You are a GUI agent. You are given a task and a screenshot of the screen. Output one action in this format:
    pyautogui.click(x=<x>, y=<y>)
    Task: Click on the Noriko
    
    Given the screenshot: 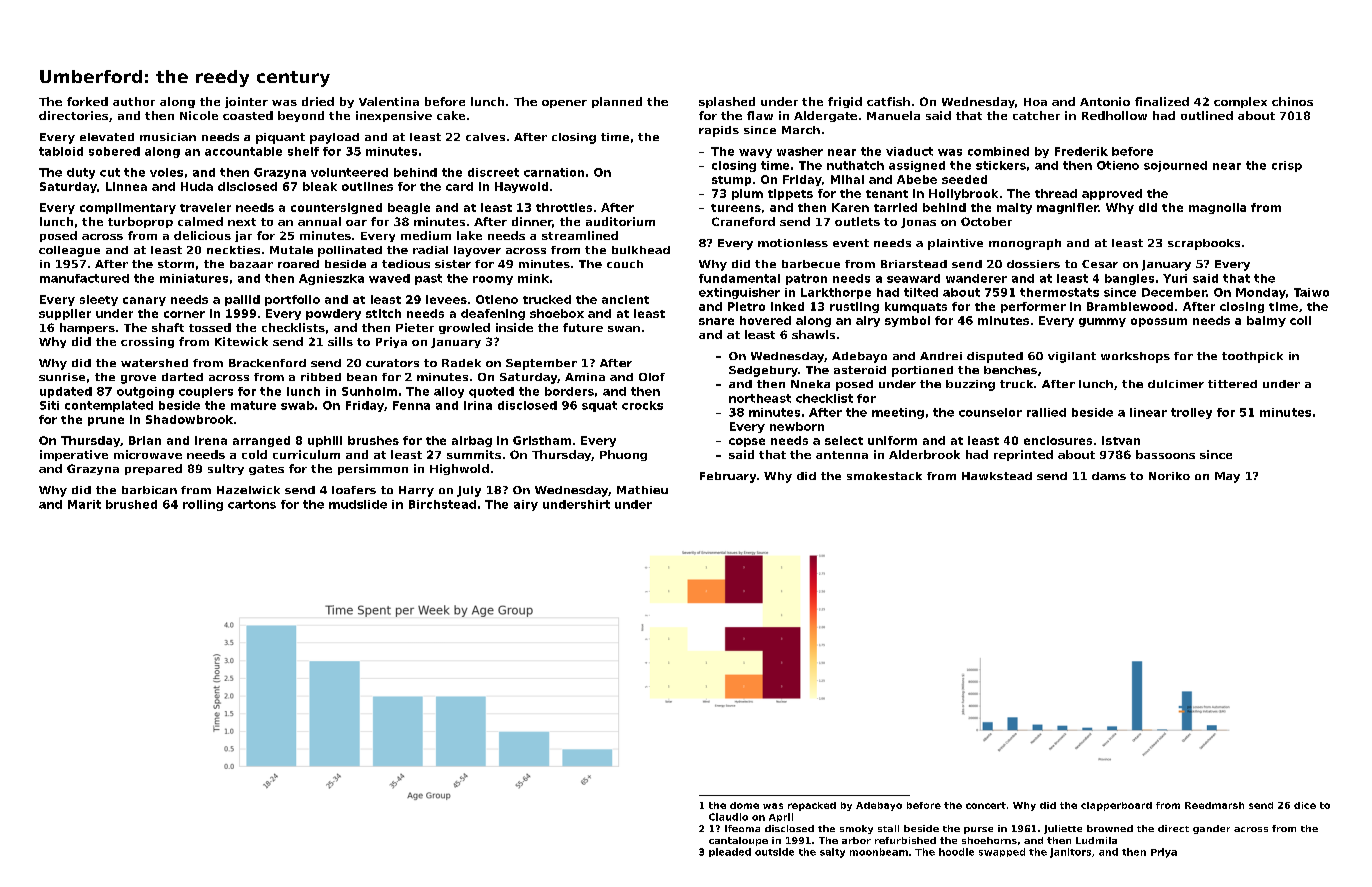 What is the action you would take?
    pyautogui.click(x=1169, y=476)
